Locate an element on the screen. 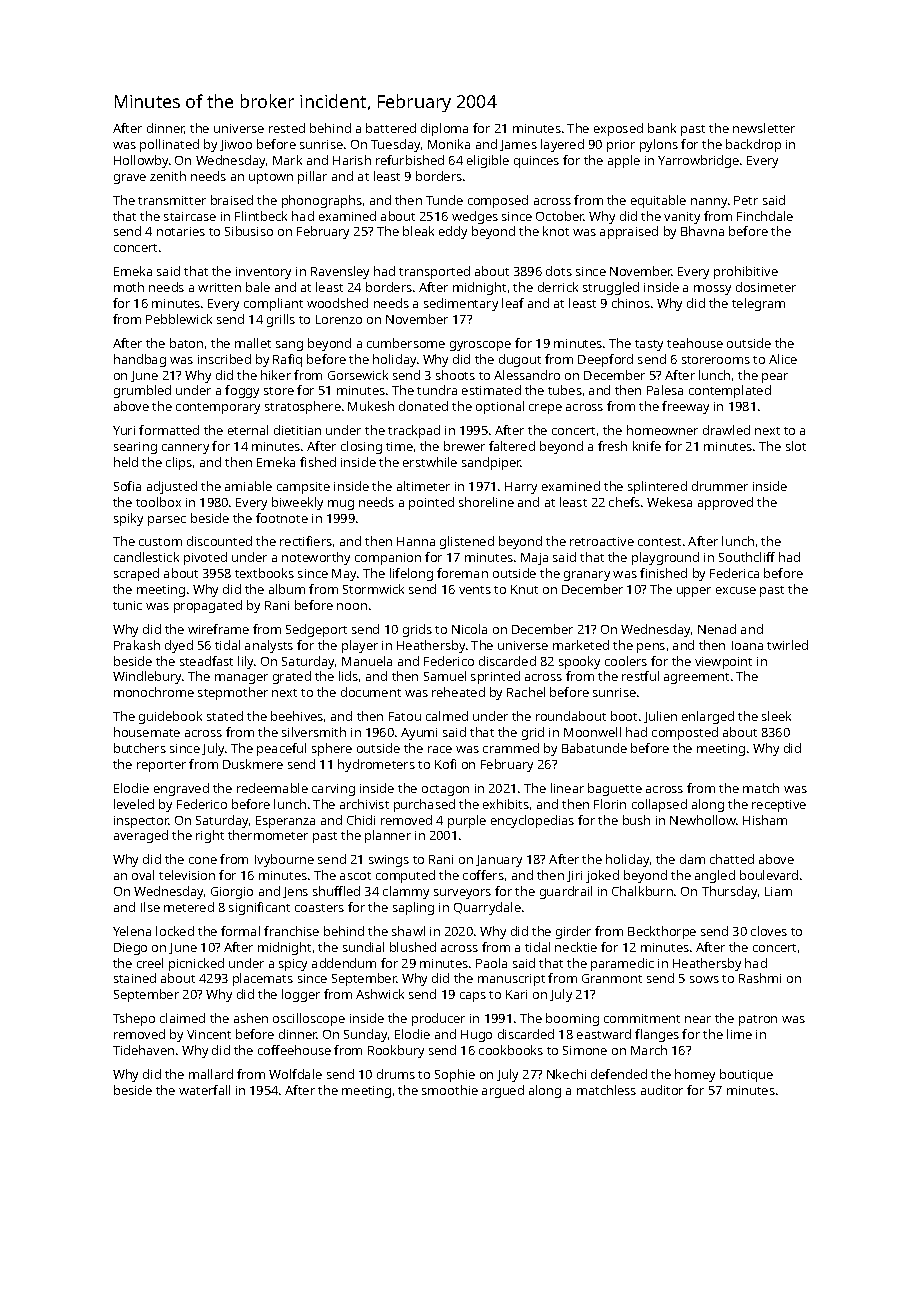  scraped is located at coordinates (136, 574).
